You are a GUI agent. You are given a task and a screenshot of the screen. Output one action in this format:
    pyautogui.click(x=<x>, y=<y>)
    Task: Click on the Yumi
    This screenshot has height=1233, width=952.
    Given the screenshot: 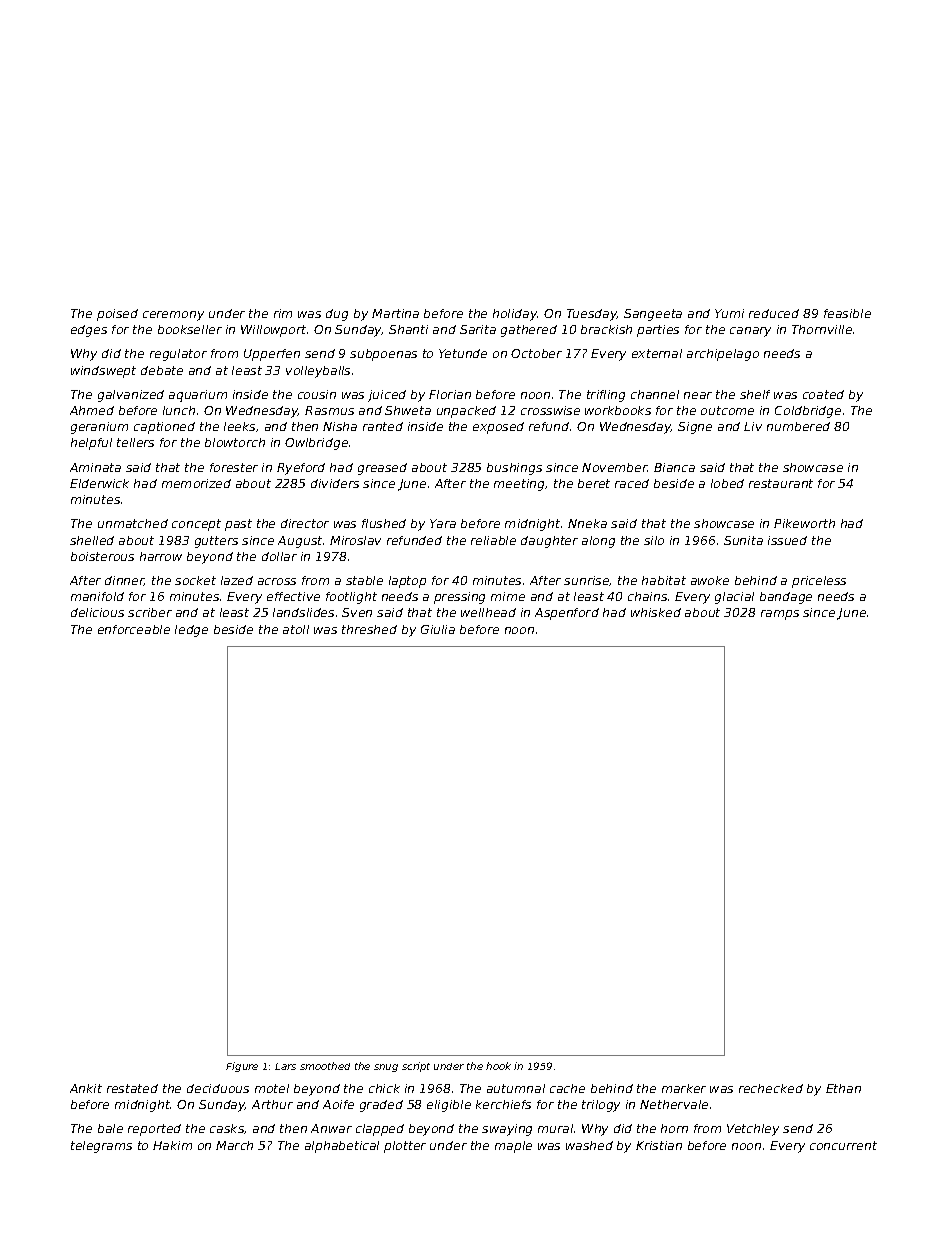 What is the action you would take?
    pyautogui.click(x=729, y=313)
